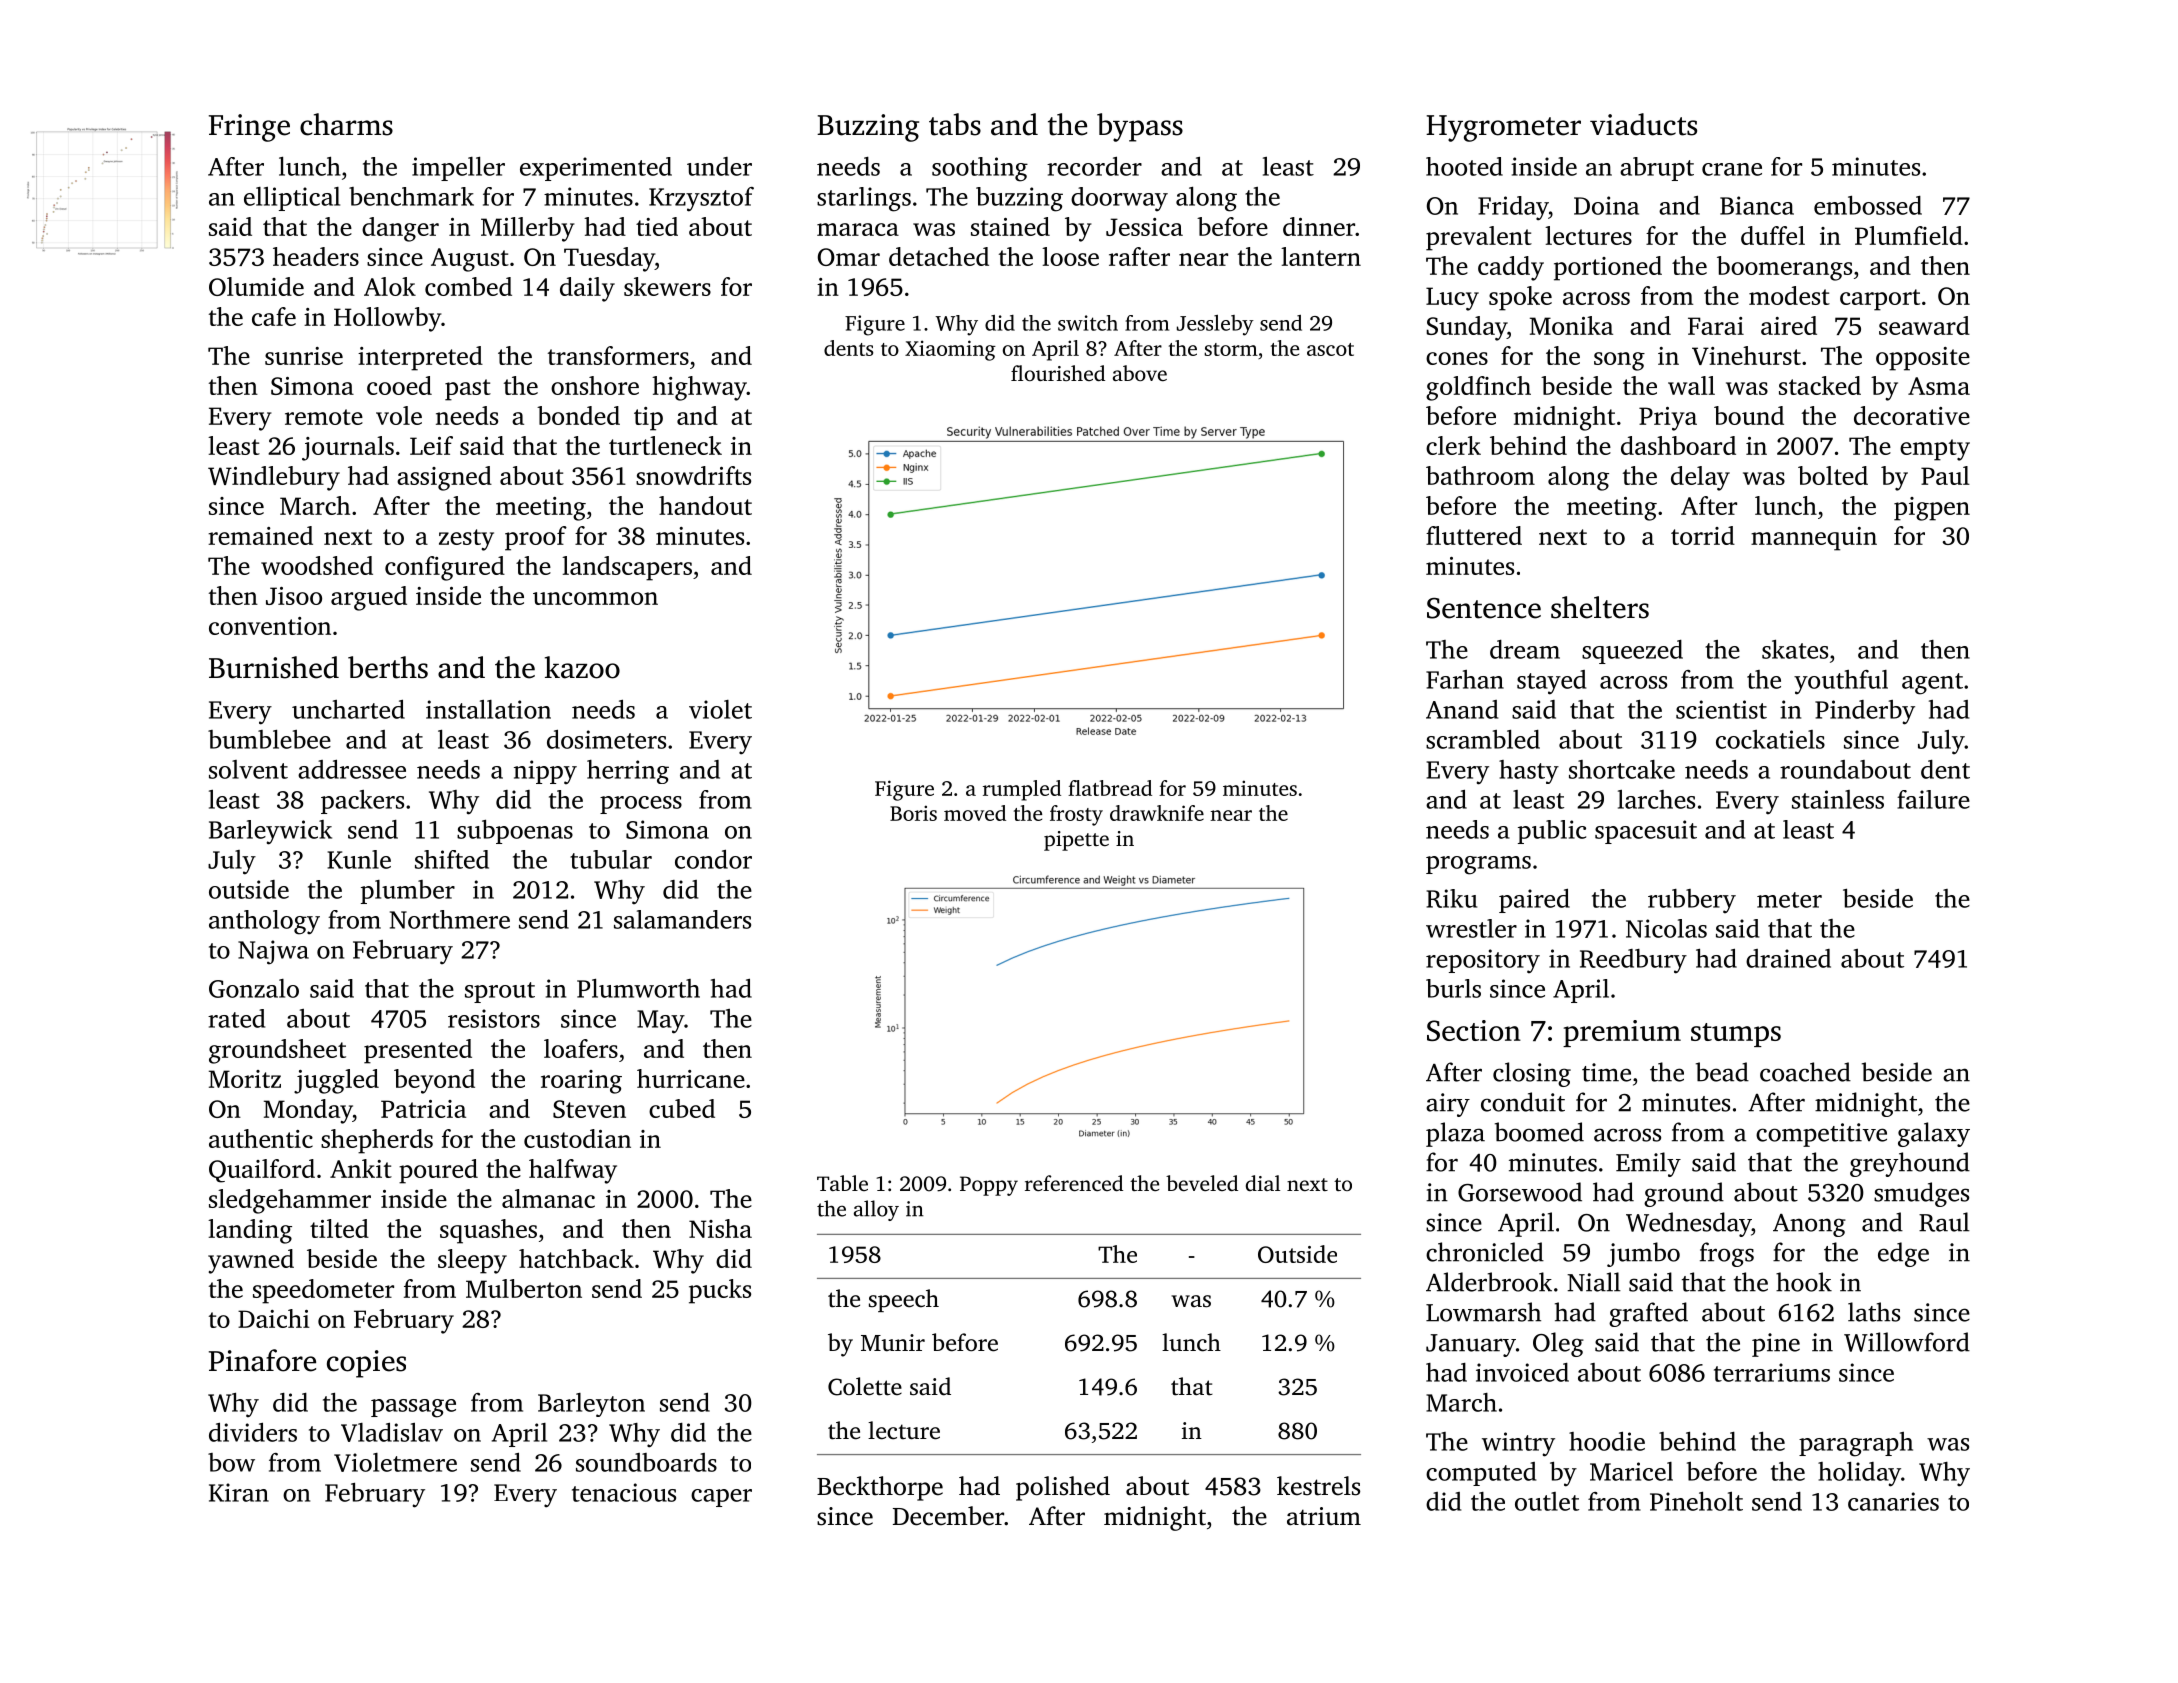 The width and height of the document is (2178, 1683). Describe the element at coordinates (975, 813) in the document. I see `moved` at that location.
